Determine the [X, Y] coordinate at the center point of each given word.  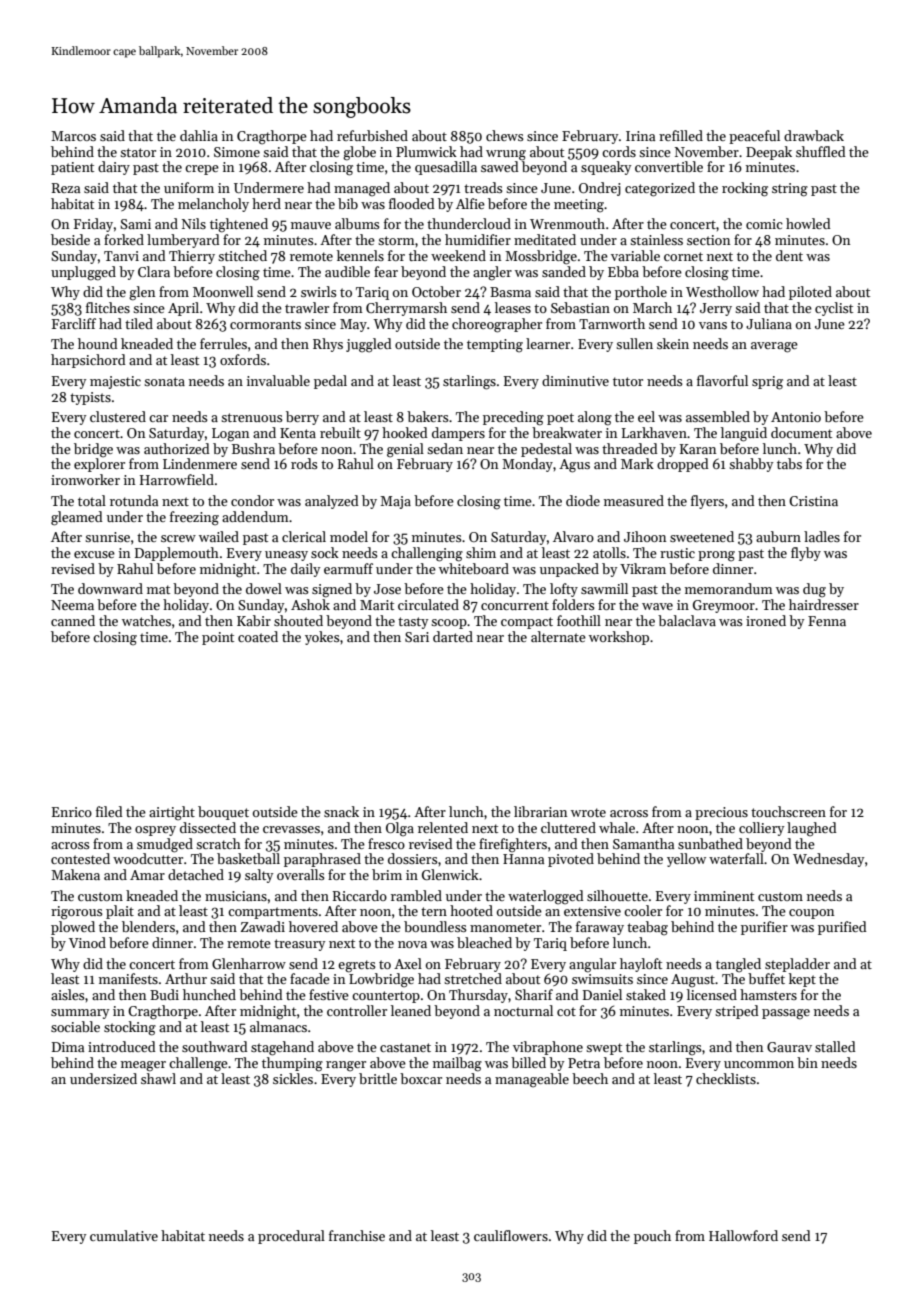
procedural [291, 1237]
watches [146, 620]
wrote [588, 812]
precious [721, 813]
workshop [619, 638]
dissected [208, 827]
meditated [545, 239]
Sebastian [580, 307]
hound [98, 343]
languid [744, 434]
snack [341, 811]
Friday [93, 225]
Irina [640, 136]
